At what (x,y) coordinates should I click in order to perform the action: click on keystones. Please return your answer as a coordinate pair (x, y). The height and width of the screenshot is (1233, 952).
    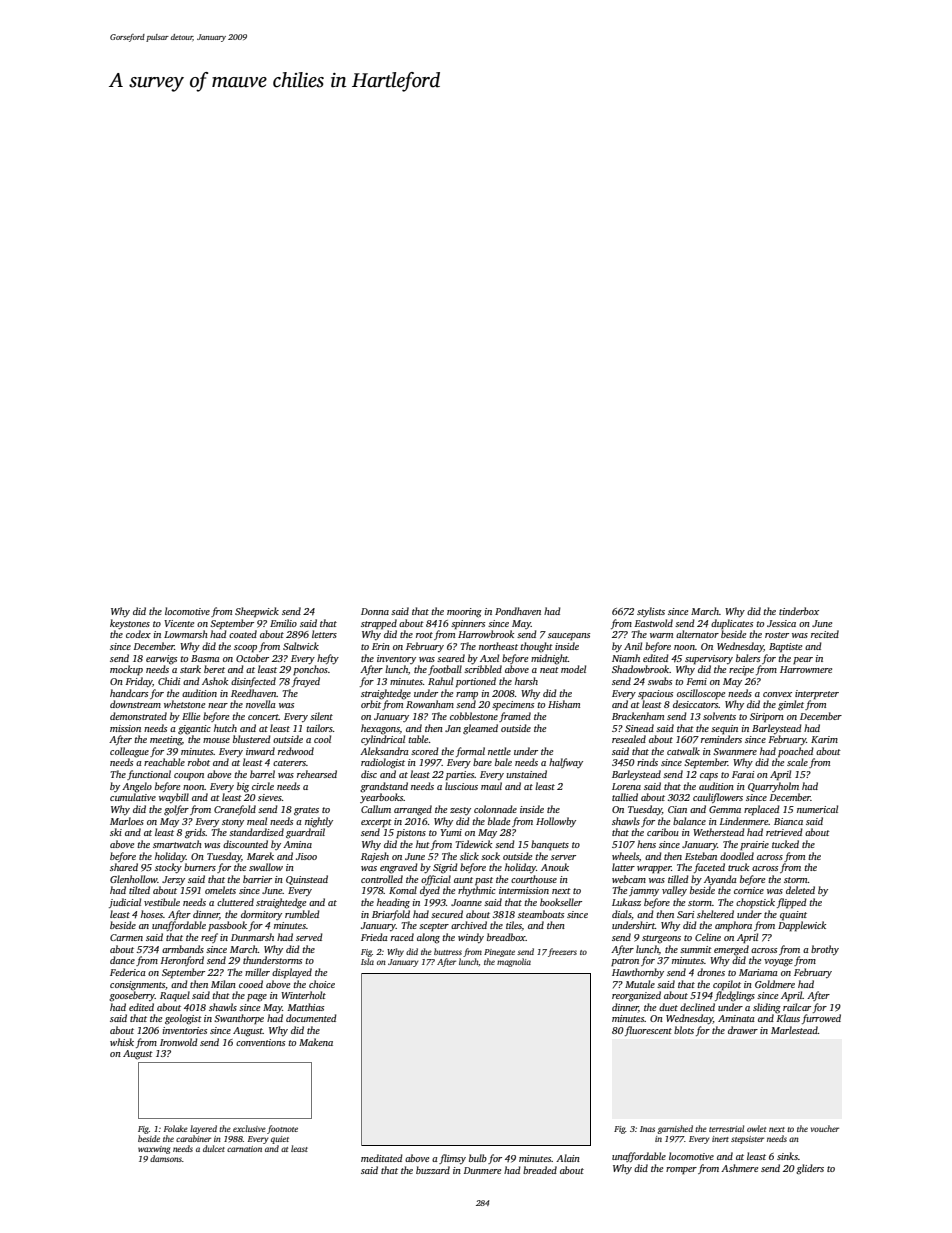
    Looking at the image, I should click on (130, 624).
